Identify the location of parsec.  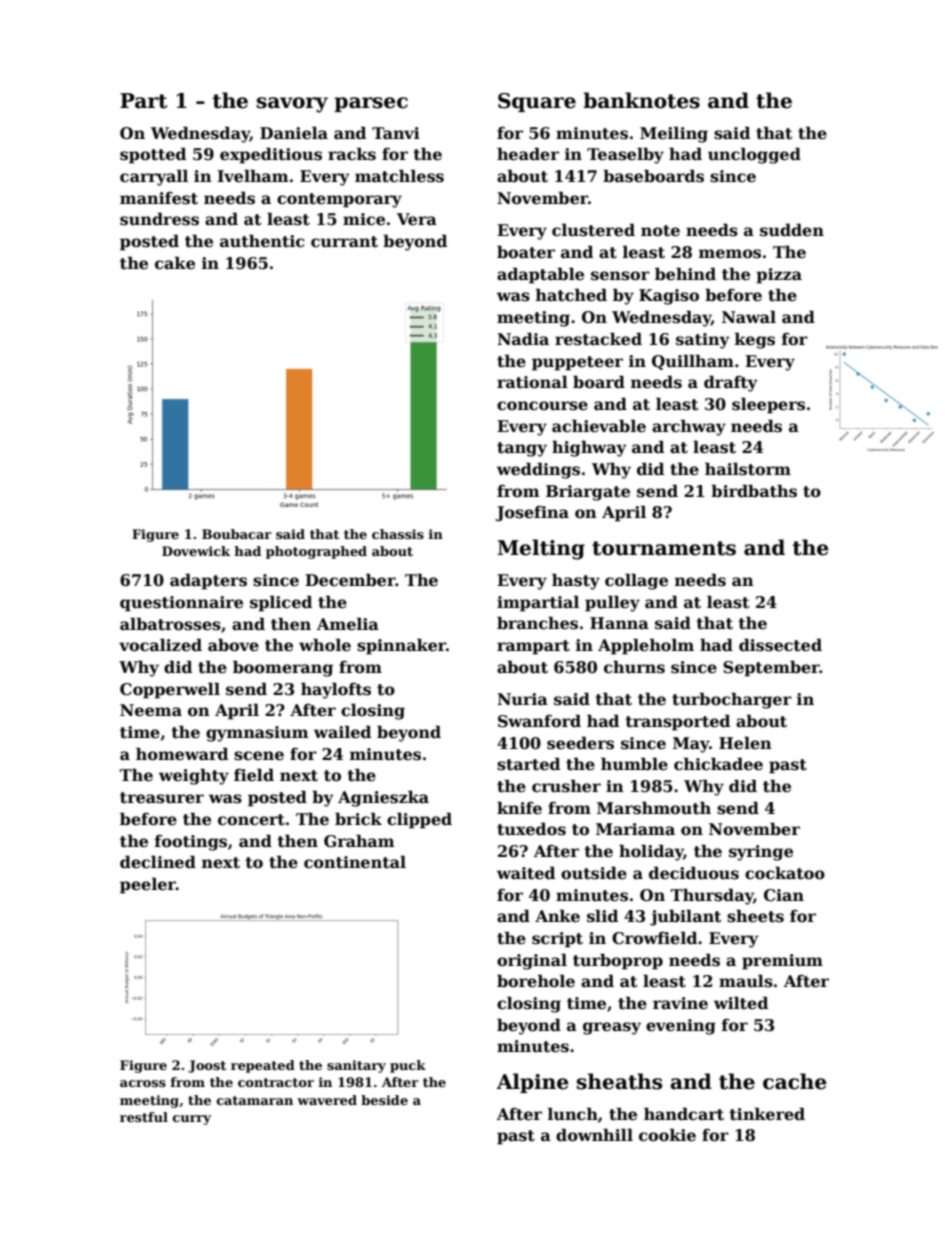
(371, 104).
